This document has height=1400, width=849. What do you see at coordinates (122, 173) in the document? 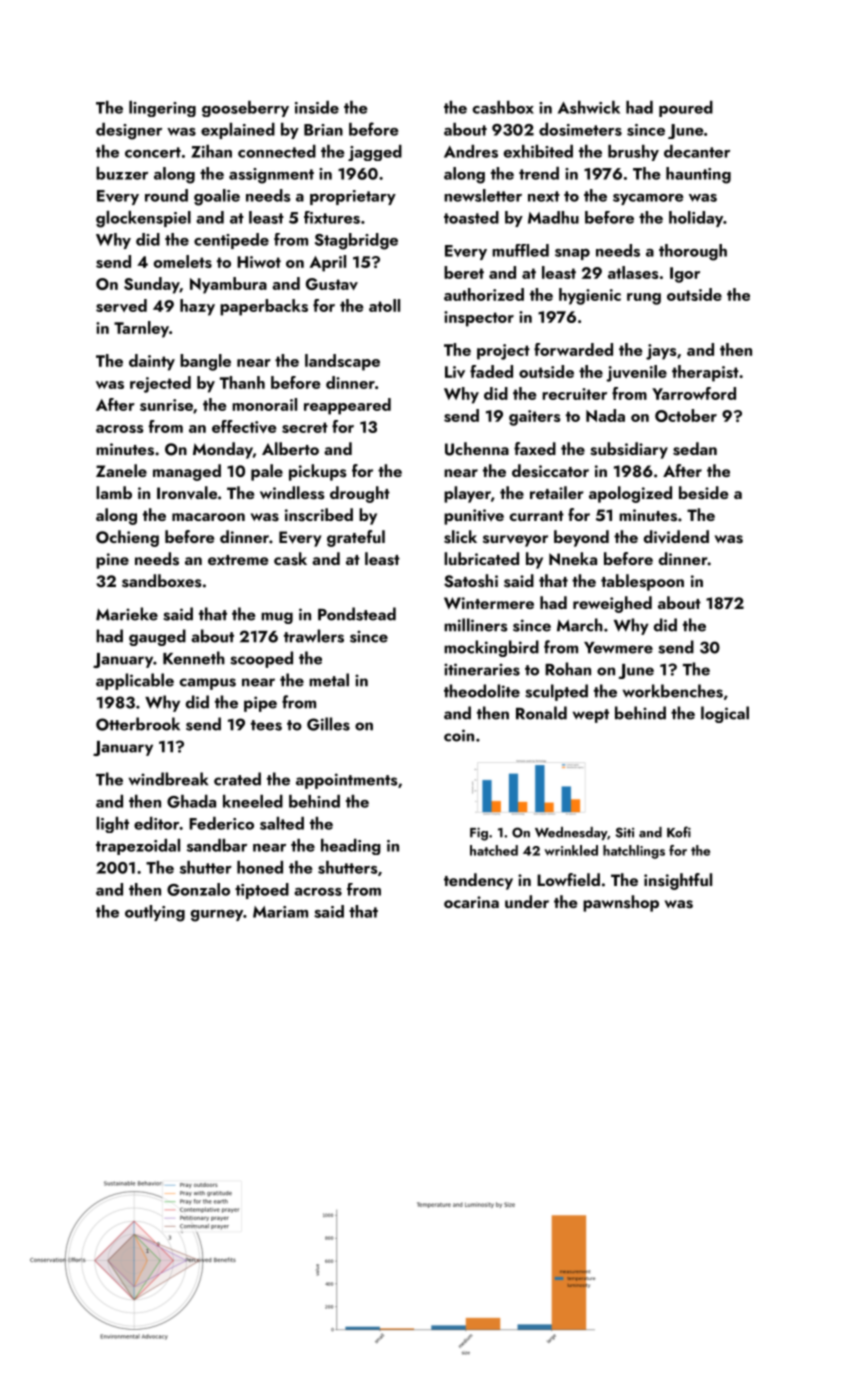
I see `buzzer` at bounding box center [122, 173].
